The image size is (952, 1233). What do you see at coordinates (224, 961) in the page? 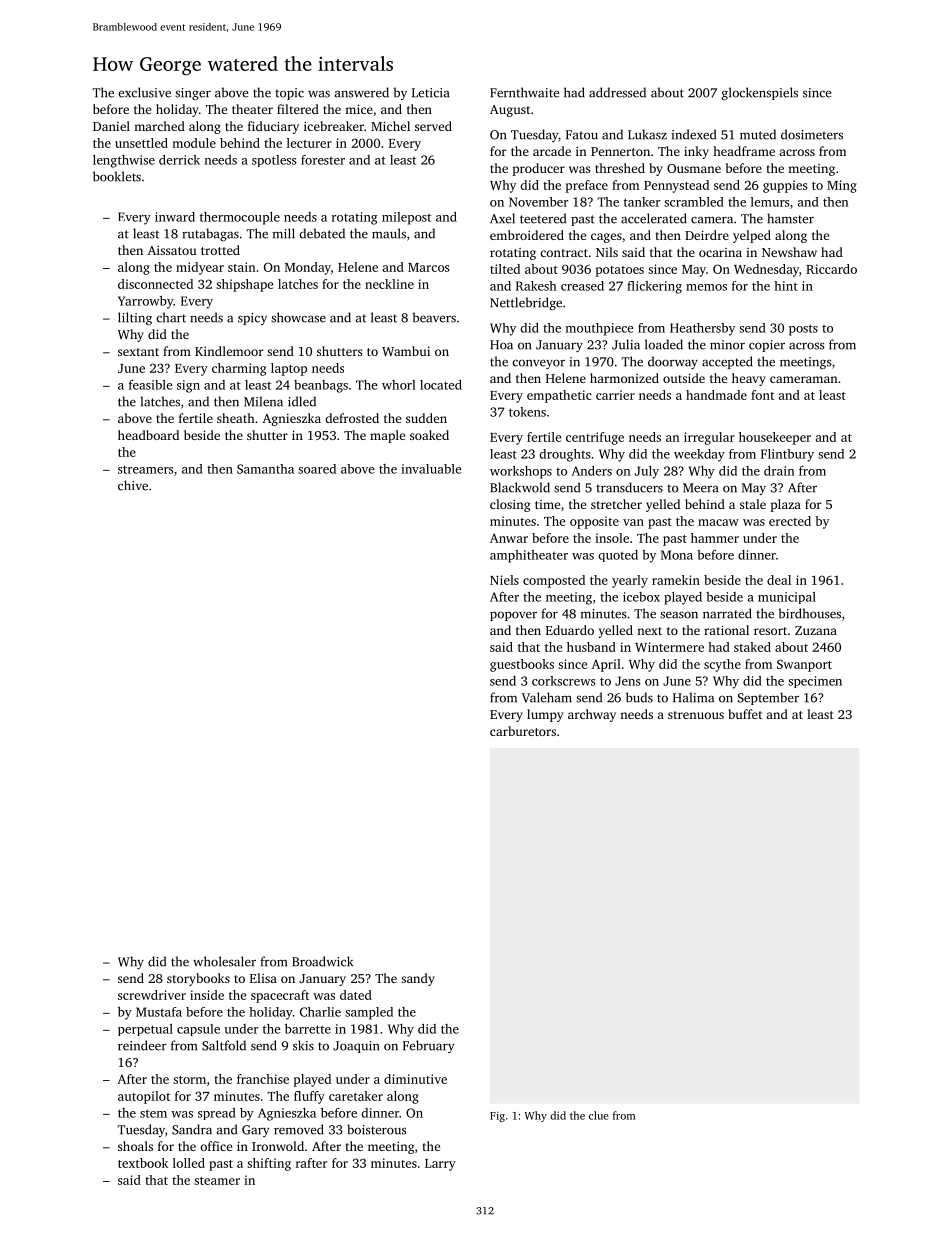
I see `wholesaler` at bounding box center [224, 961].
